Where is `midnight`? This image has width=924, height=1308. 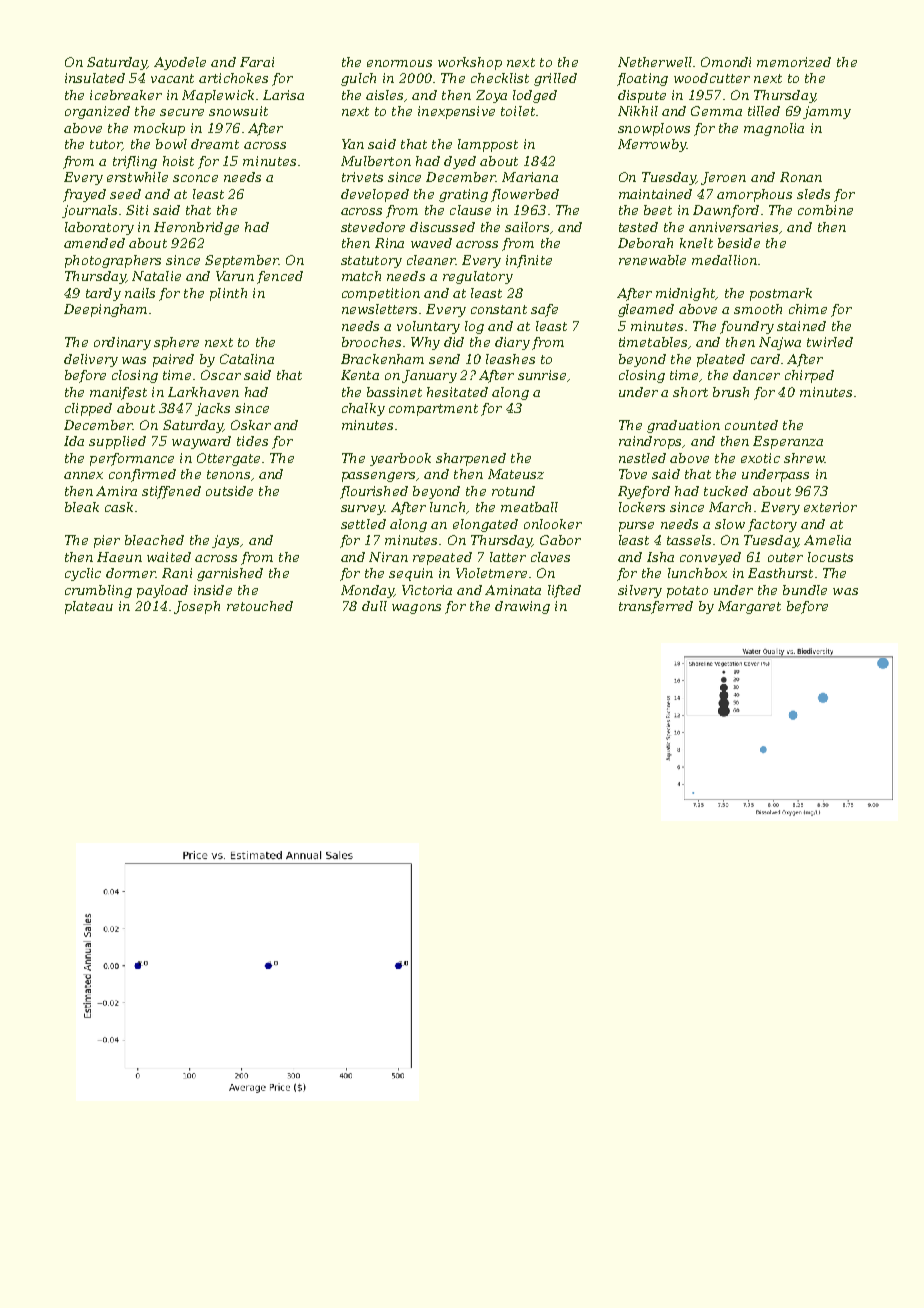 midnight is located at coordinates (686, 294).
